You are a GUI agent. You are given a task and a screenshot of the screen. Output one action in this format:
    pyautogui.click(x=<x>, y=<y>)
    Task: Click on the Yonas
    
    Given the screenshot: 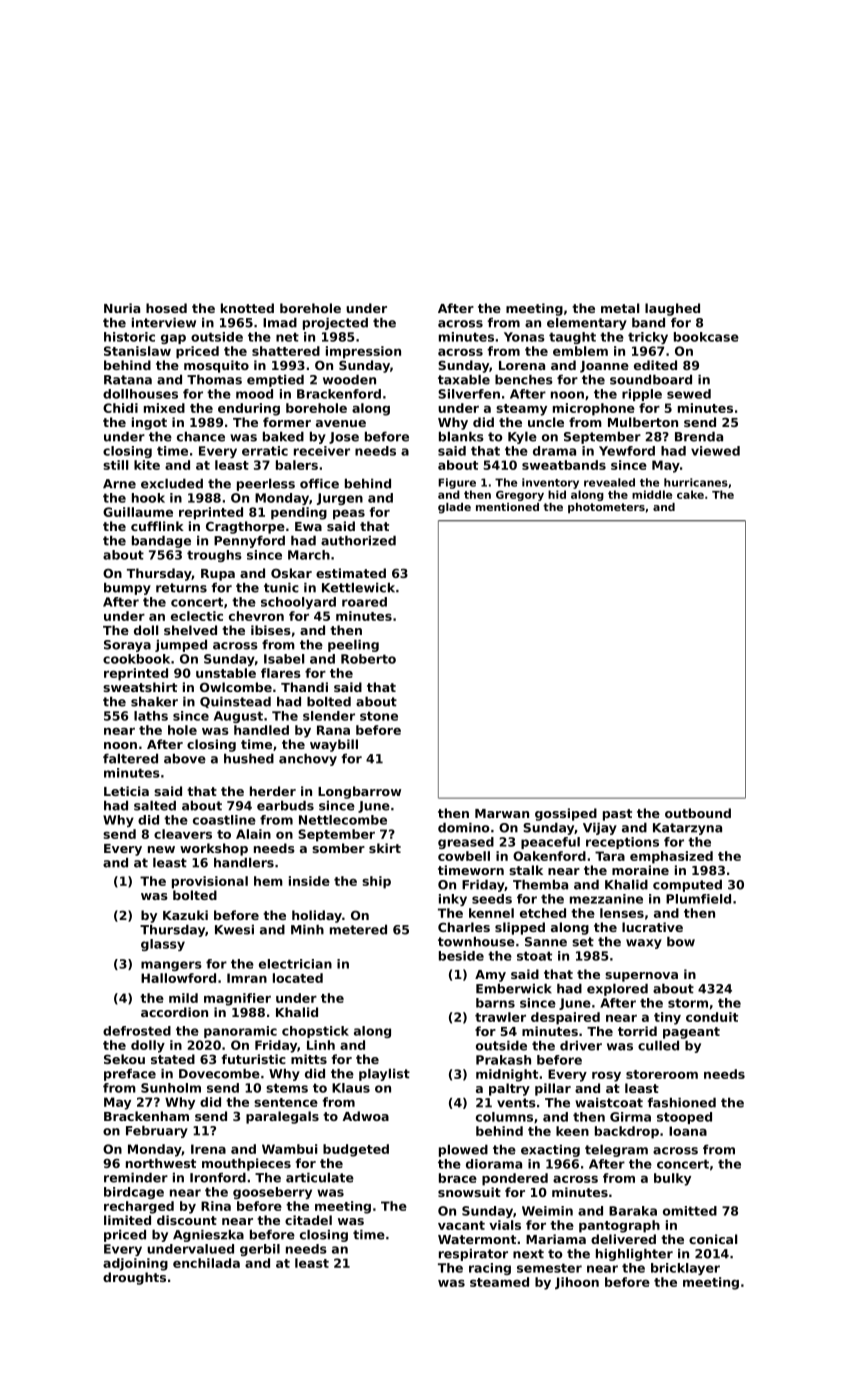 What is the action you would take?
    pyautogui.click(x=524, y=337)
